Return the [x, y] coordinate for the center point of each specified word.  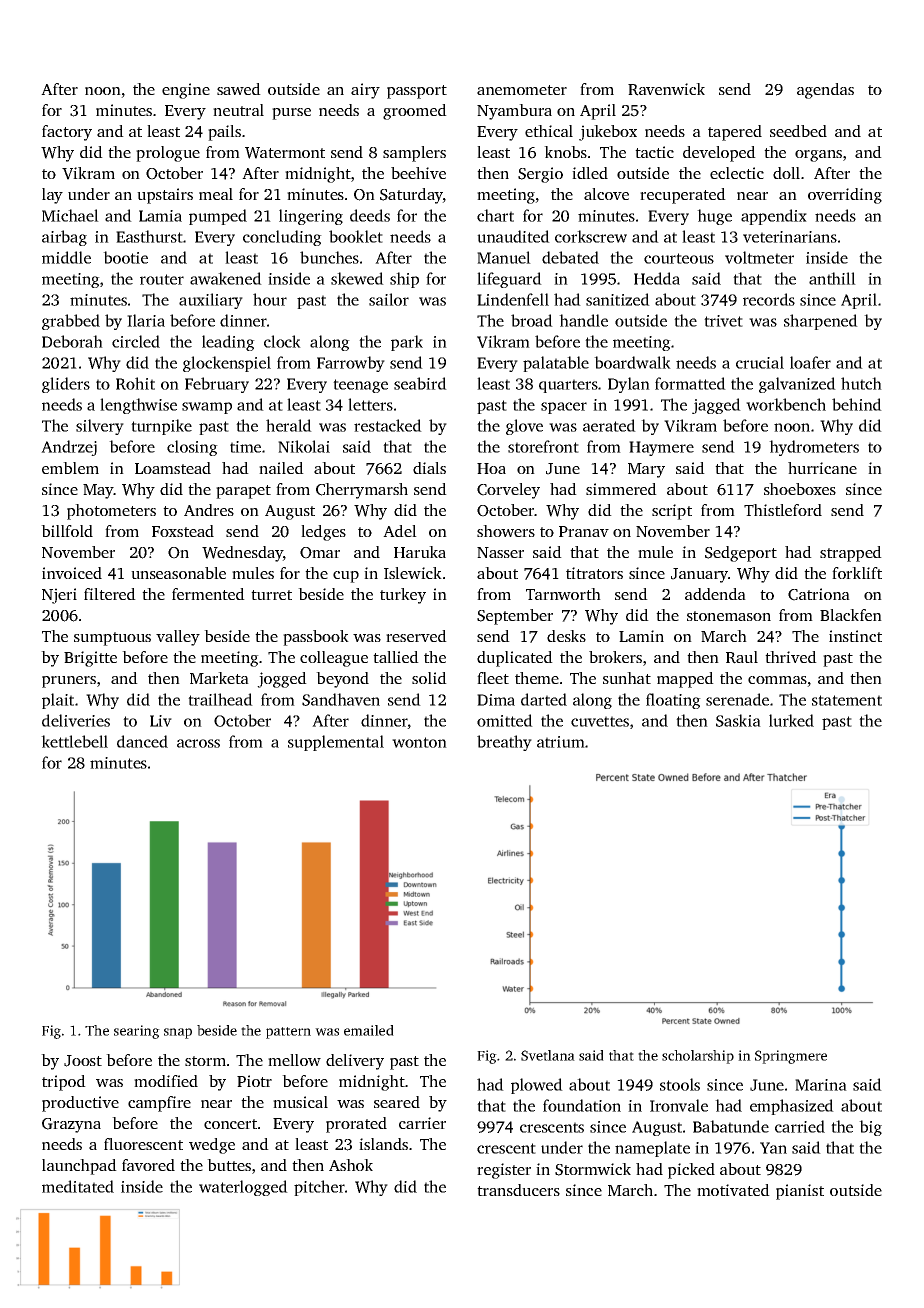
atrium [561, 742]
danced [142, 741]
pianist [800, 1192]
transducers [518, 1190]
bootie [125, 257]
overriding [845, 196]
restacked [388, 425]
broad [532, 320]
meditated [78, 1186]
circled [136, 341]
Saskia [738, 720]
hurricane [822, 468]
